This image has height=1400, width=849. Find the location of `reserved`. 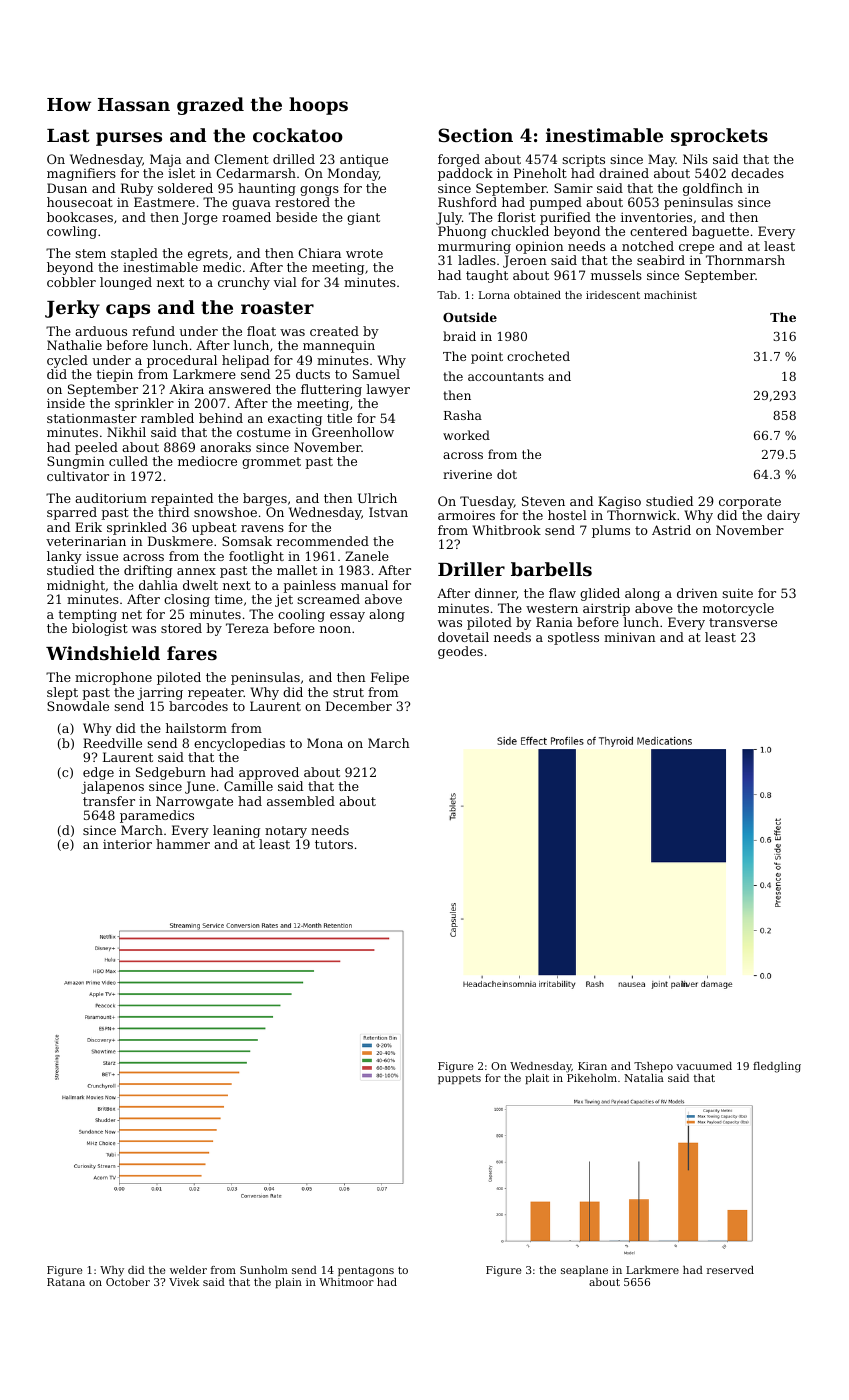

reserved is located at coordinates (730, 1270).
